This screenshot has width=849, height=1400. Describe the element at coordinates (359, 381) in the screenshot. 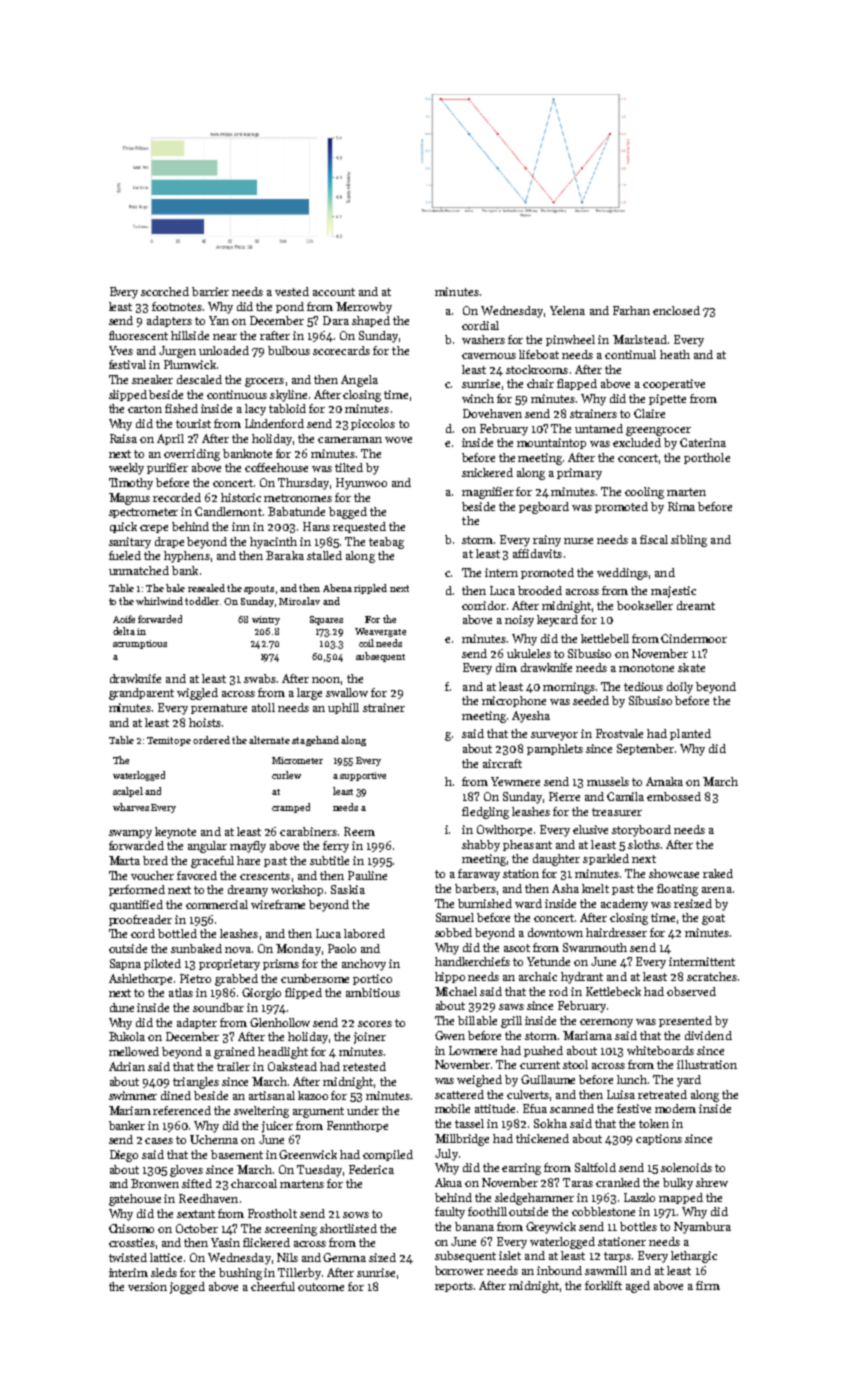

I see `Angela` at that location.
